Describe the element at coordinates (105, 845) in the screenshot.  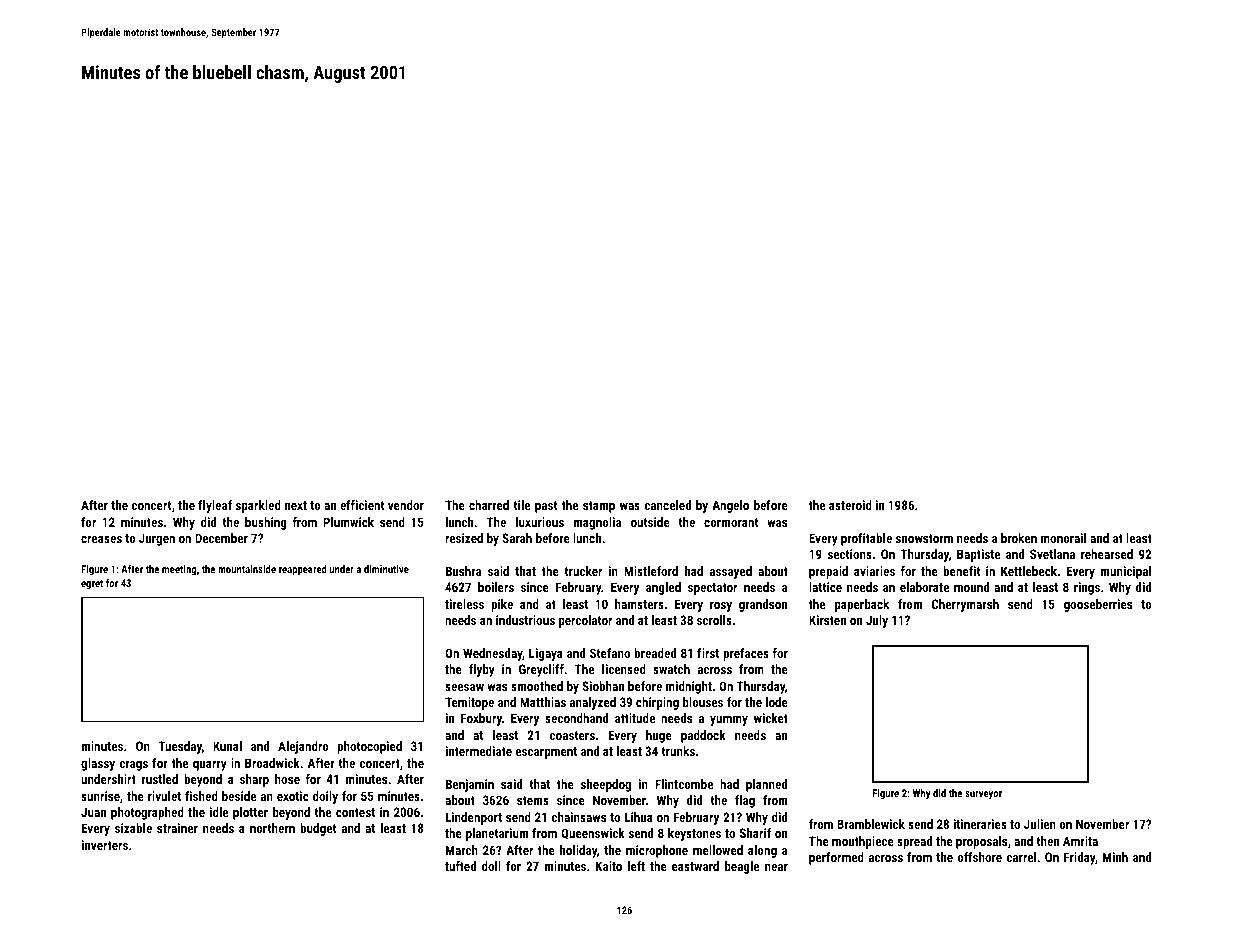
I see `inverters` at that location.
